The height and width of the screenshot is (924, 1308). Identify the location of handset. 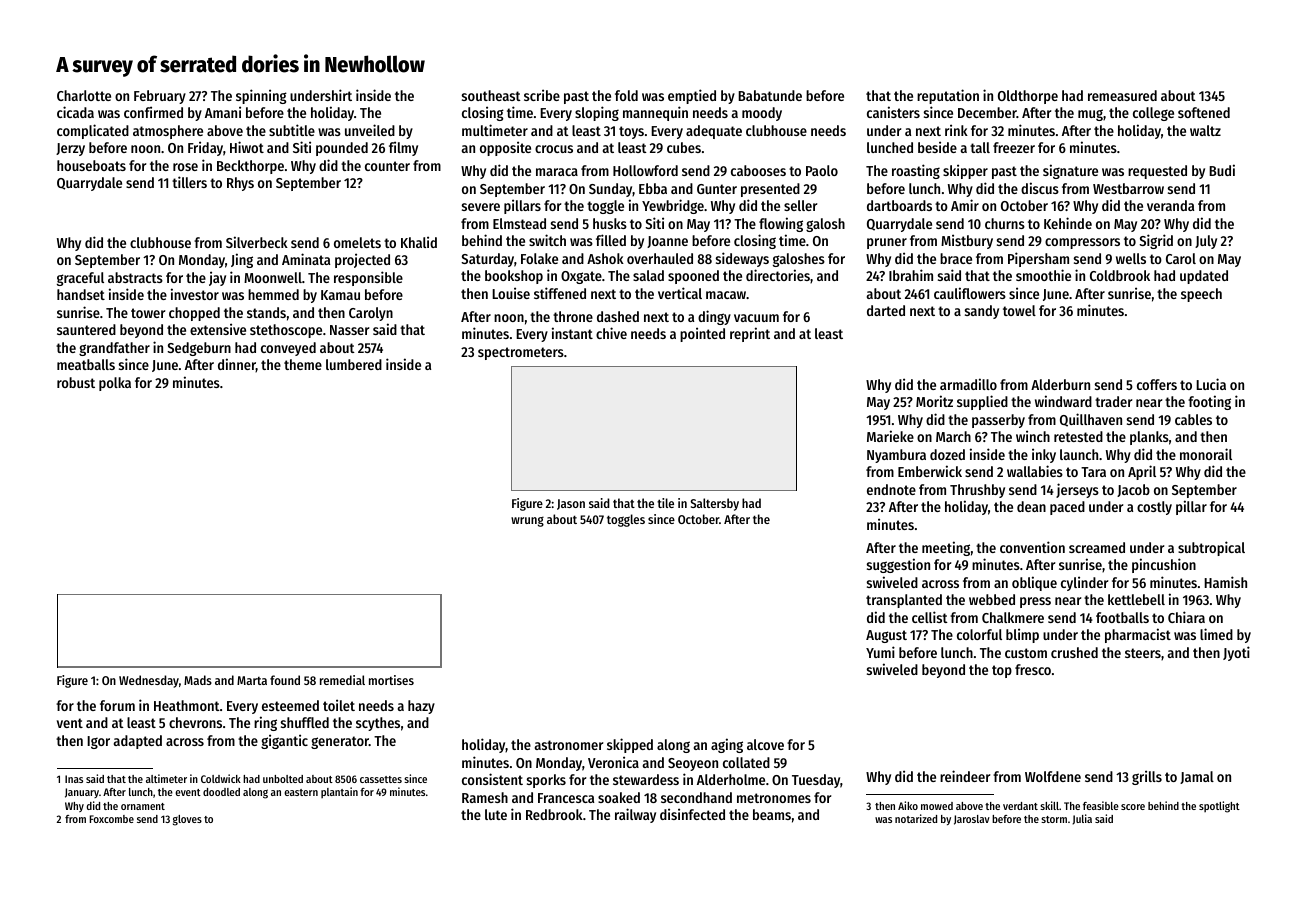
(81, 294).
